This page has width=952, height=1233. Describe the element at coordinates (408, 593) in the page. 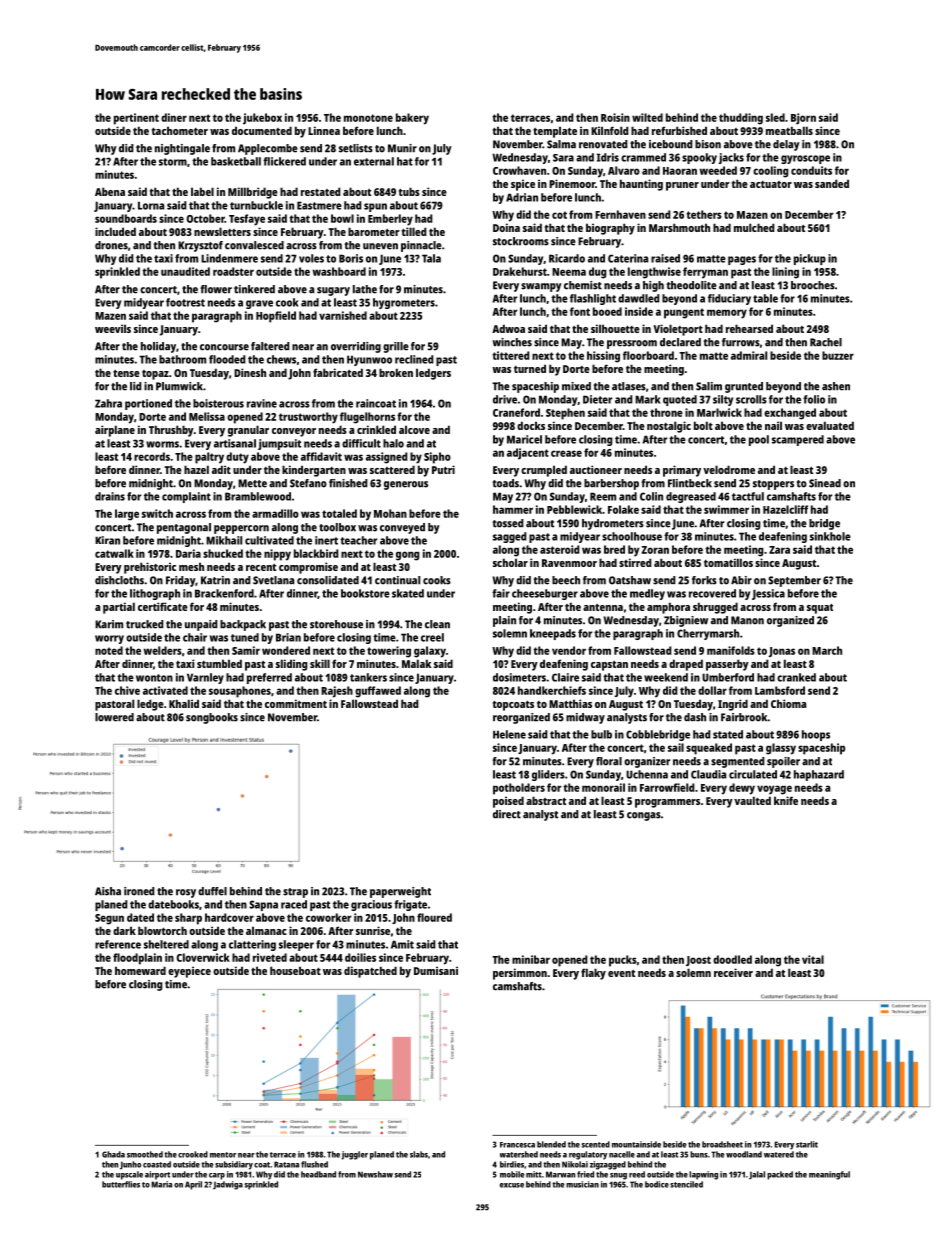

I see `skated` at that location.
